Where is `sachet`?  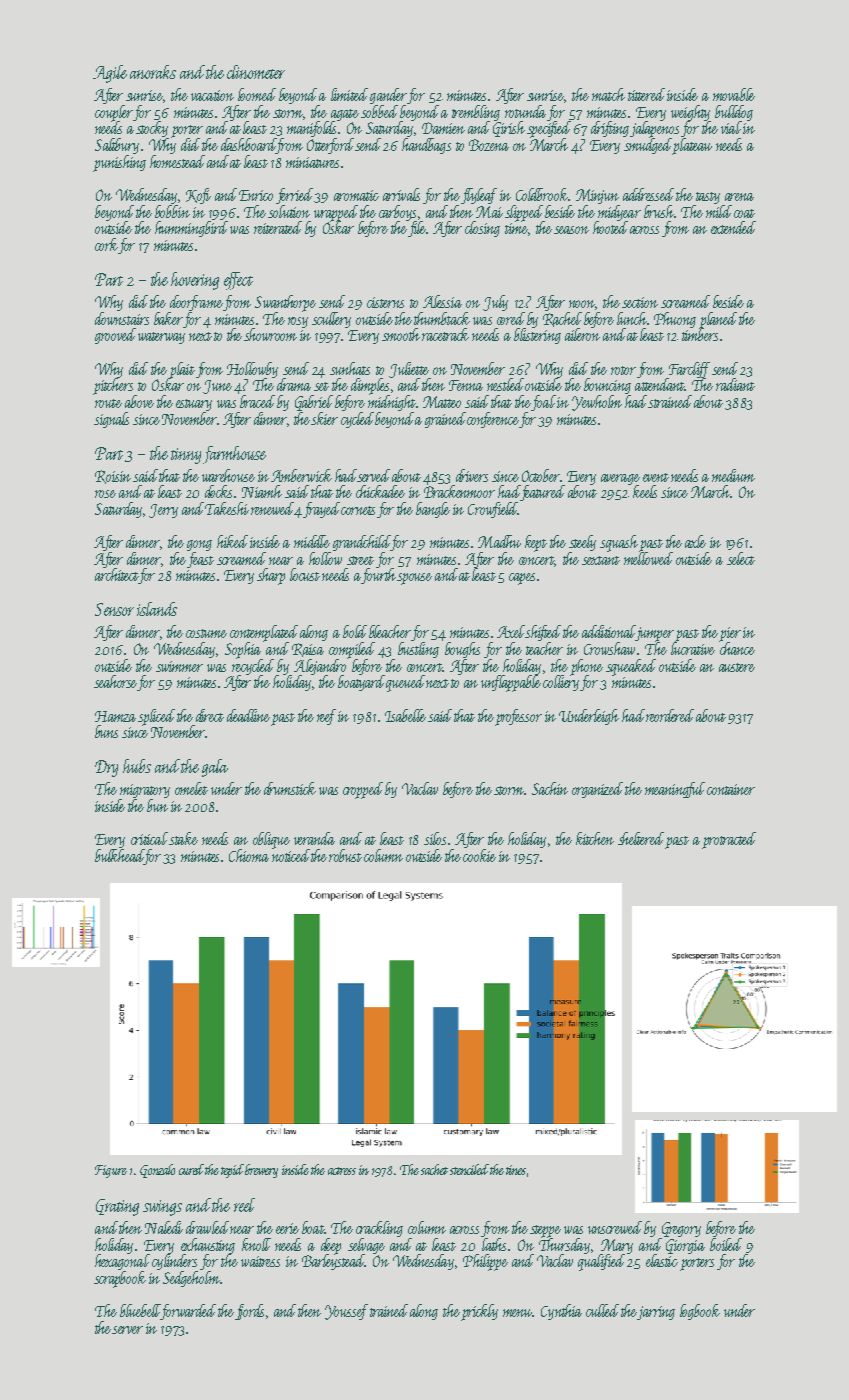 sachet is located at coordinates (434, 1169).
